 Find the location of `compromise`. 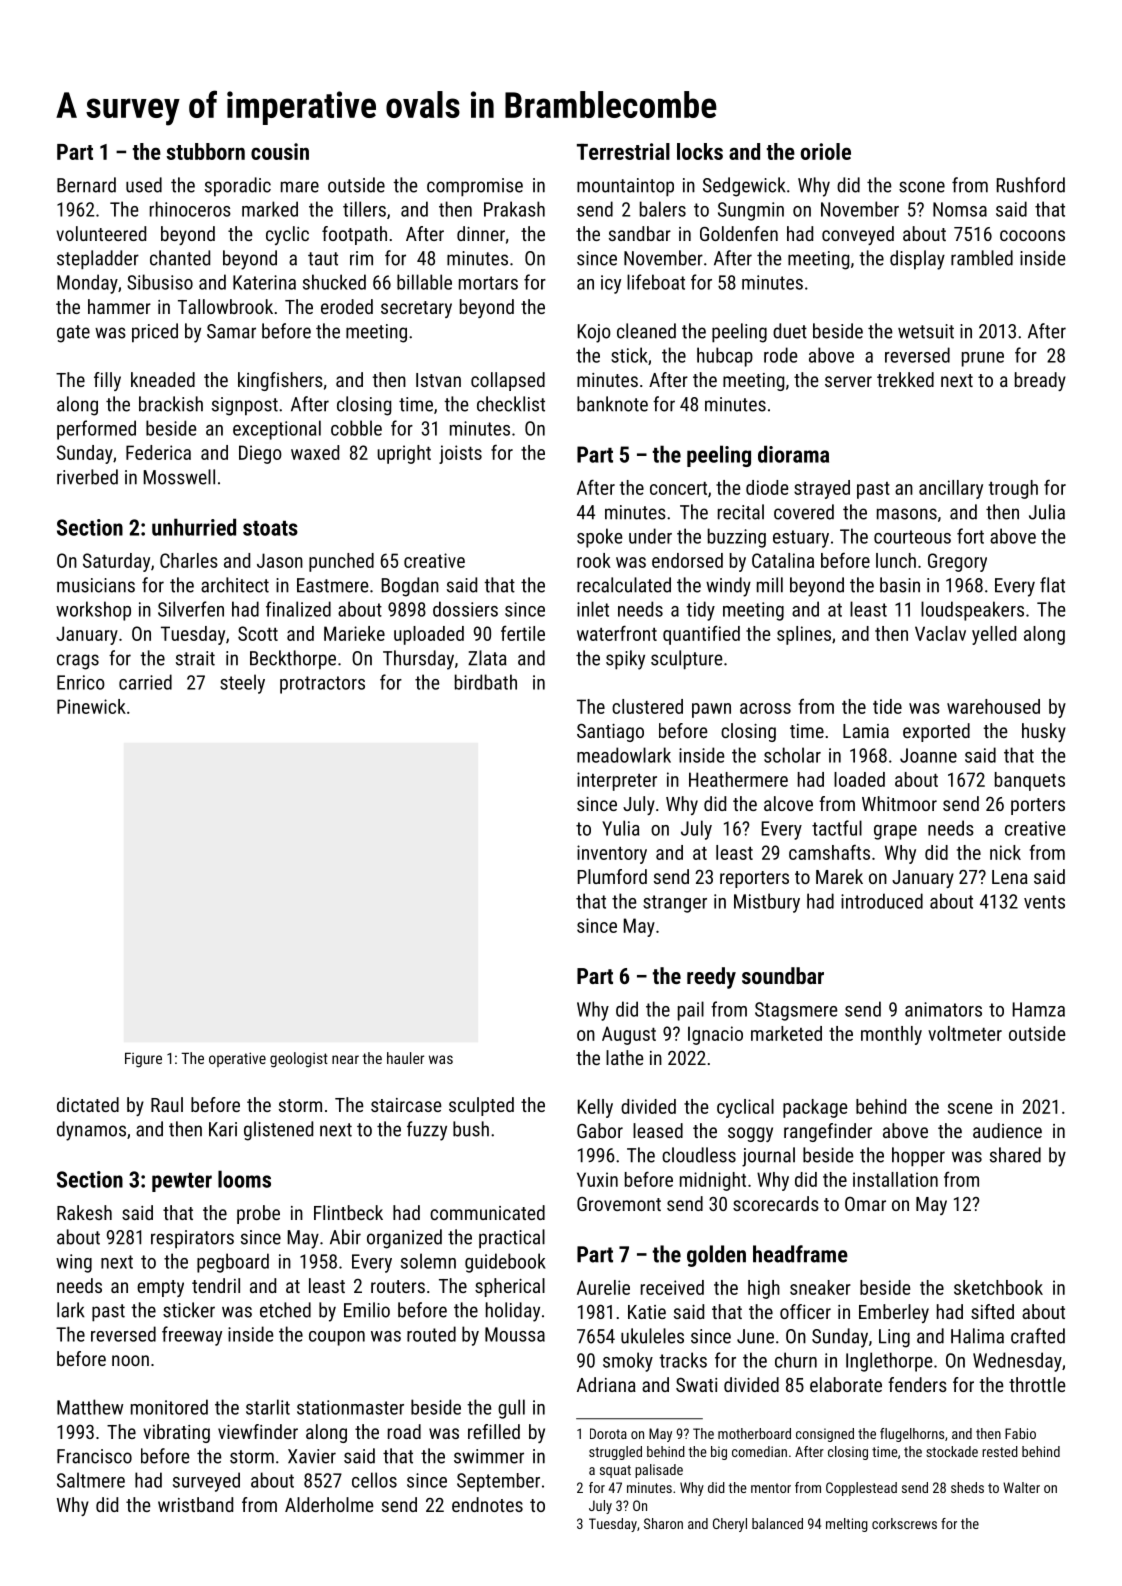

compromise is located at coordinates (475, 187).
